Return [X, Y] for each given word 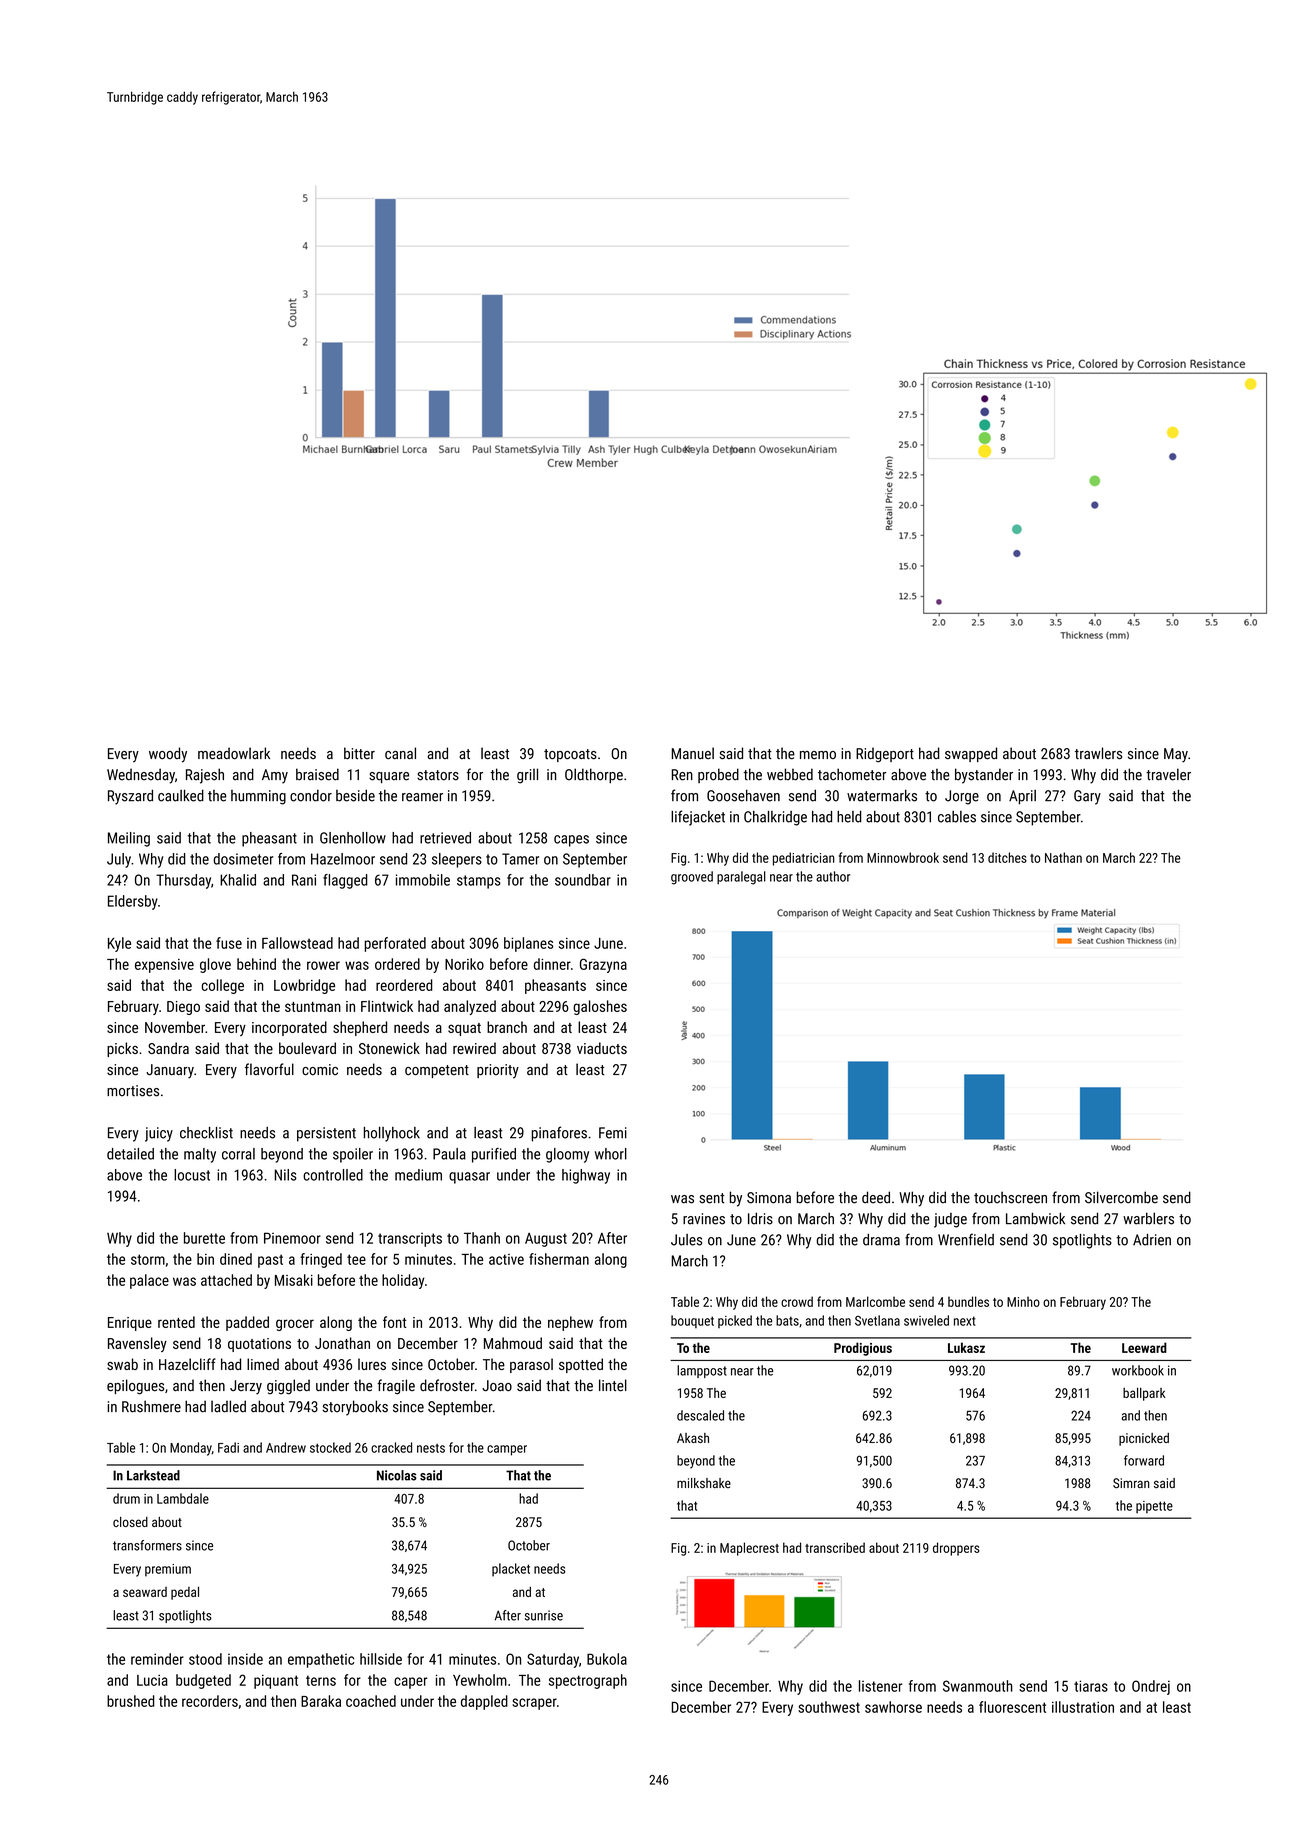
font [394, 1322]
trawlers [1098, 753]
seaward [145, 1592]
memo [818, 755]
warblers [1148, 1218]
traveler [1168, 774]
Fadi [228, 1447]
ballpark [1144, 1394]
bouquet [692, 1321]
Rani [304, 880]
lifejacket [698, 818]
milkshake [704, 1483]
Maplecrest [749, 1549]
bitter [359, 753]
